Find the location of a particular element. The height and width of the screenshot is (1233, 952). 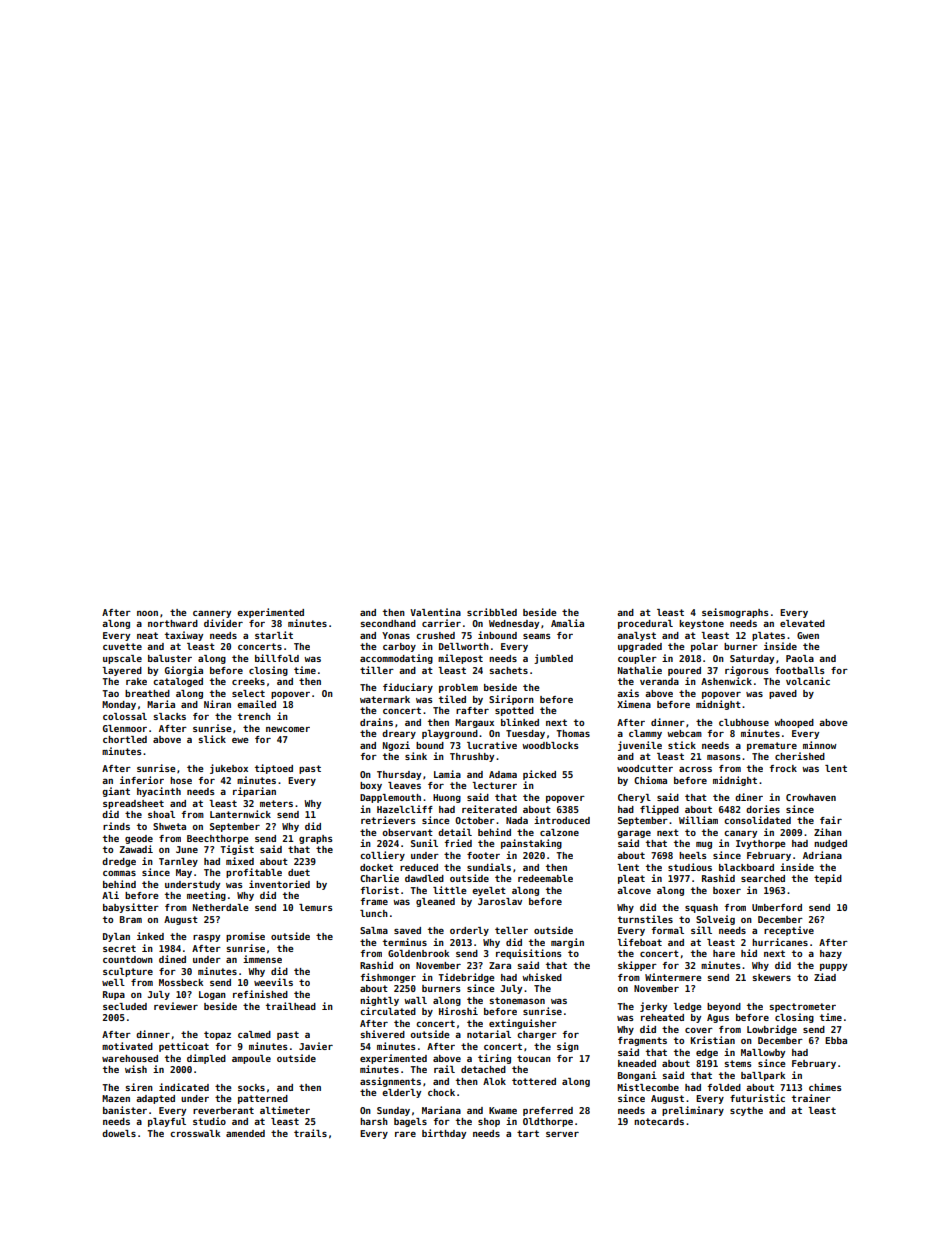

babysitter is located at coordinates (131, 908).
